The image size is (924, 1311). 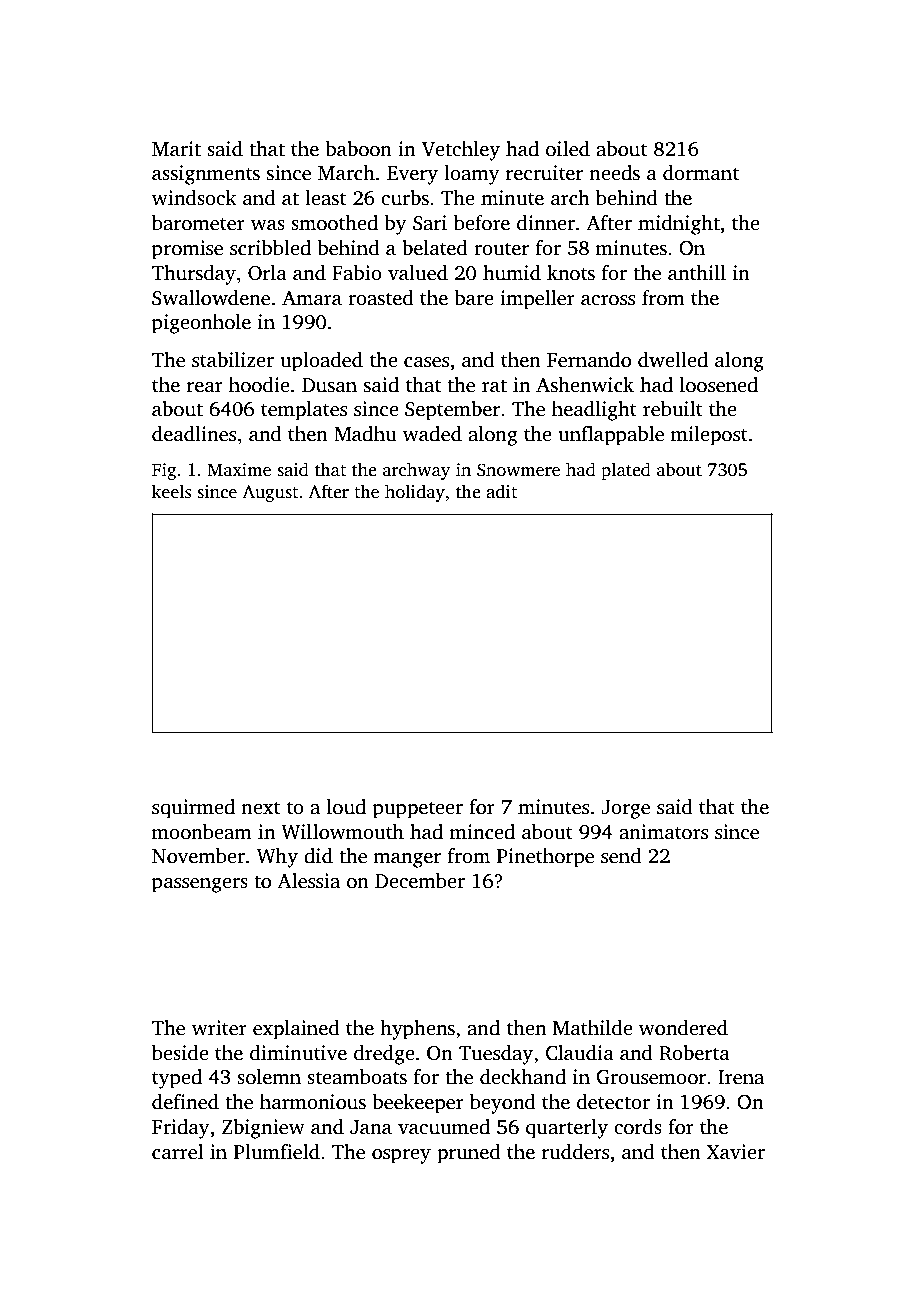 I want to click on August, so click(x=270, y=493).
